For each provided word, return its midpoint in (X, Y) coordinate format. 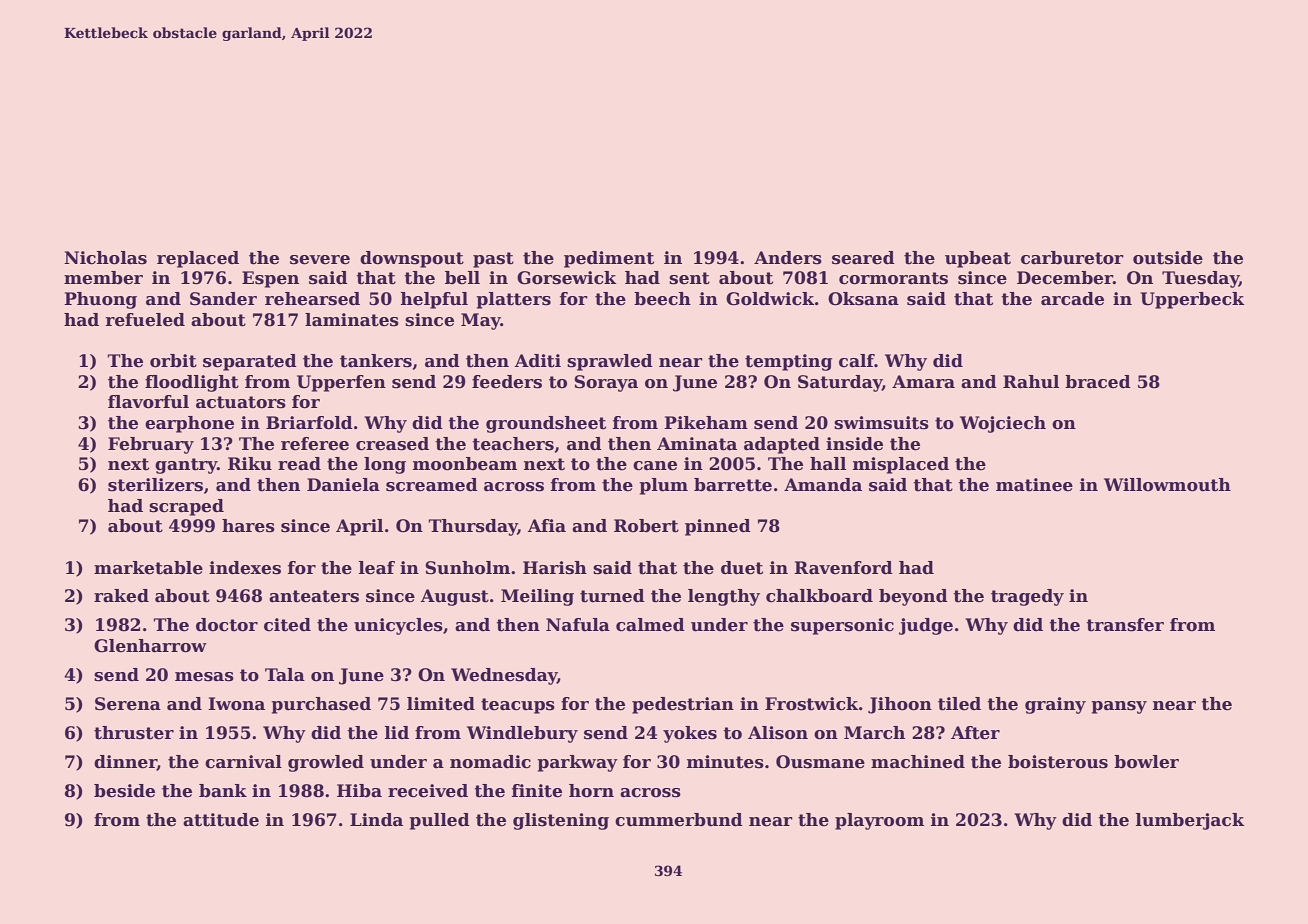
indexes (245, 568)
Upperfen (341, 383)
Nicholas (105, 258)
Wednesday (504, 676)
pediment (609, 259)
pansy (1119, 707)
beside (124, 791)
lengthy (724, 597)
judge (926, 626)
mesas (204, 677)
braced (1098, 382)
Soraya (606, 383)
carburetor (1072, 258)
